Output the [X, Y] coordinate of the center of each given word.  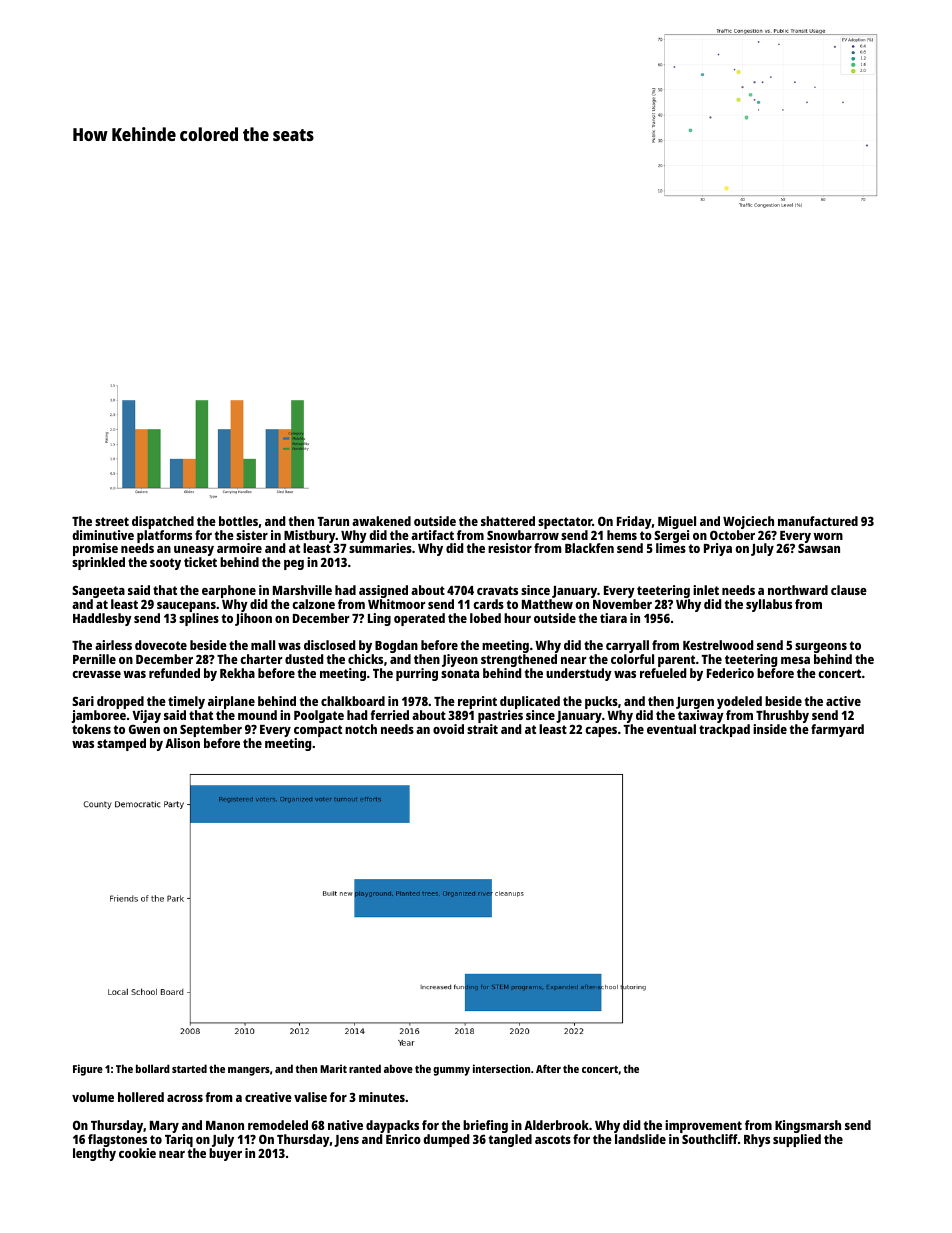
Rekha [237, 673]
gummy [451, 1071]
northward [798, 590]
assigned [383, 591]
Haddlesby [102, 619]
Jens [346, 1141]
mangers [249, 1071]
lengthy [94, 1154]
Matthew [547, 604]
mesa [795, 660]
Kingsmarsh [808, 1126]
